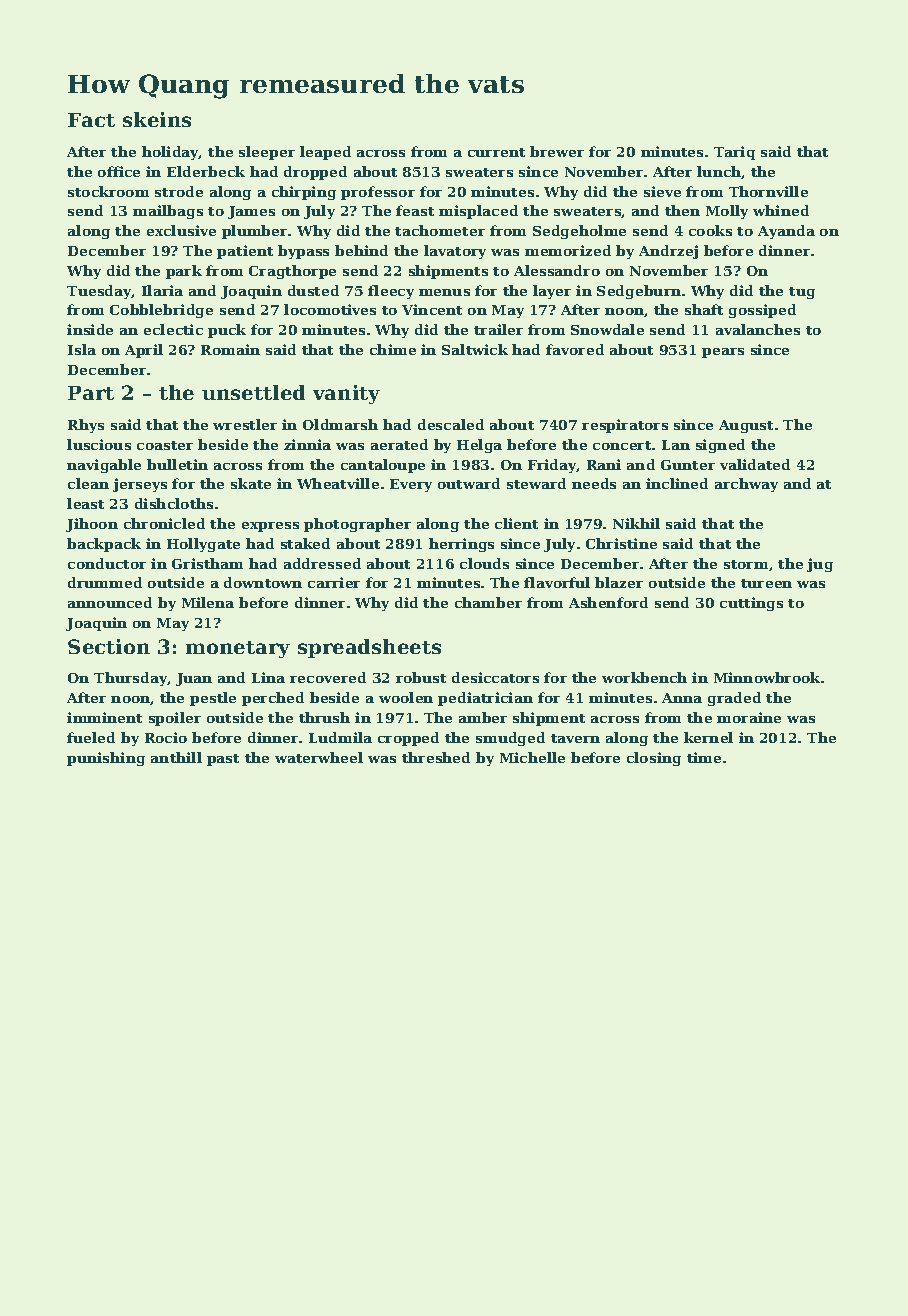  Describe the element at coordinates (273, 699) in the screenshot. I see `perched` at that location.
